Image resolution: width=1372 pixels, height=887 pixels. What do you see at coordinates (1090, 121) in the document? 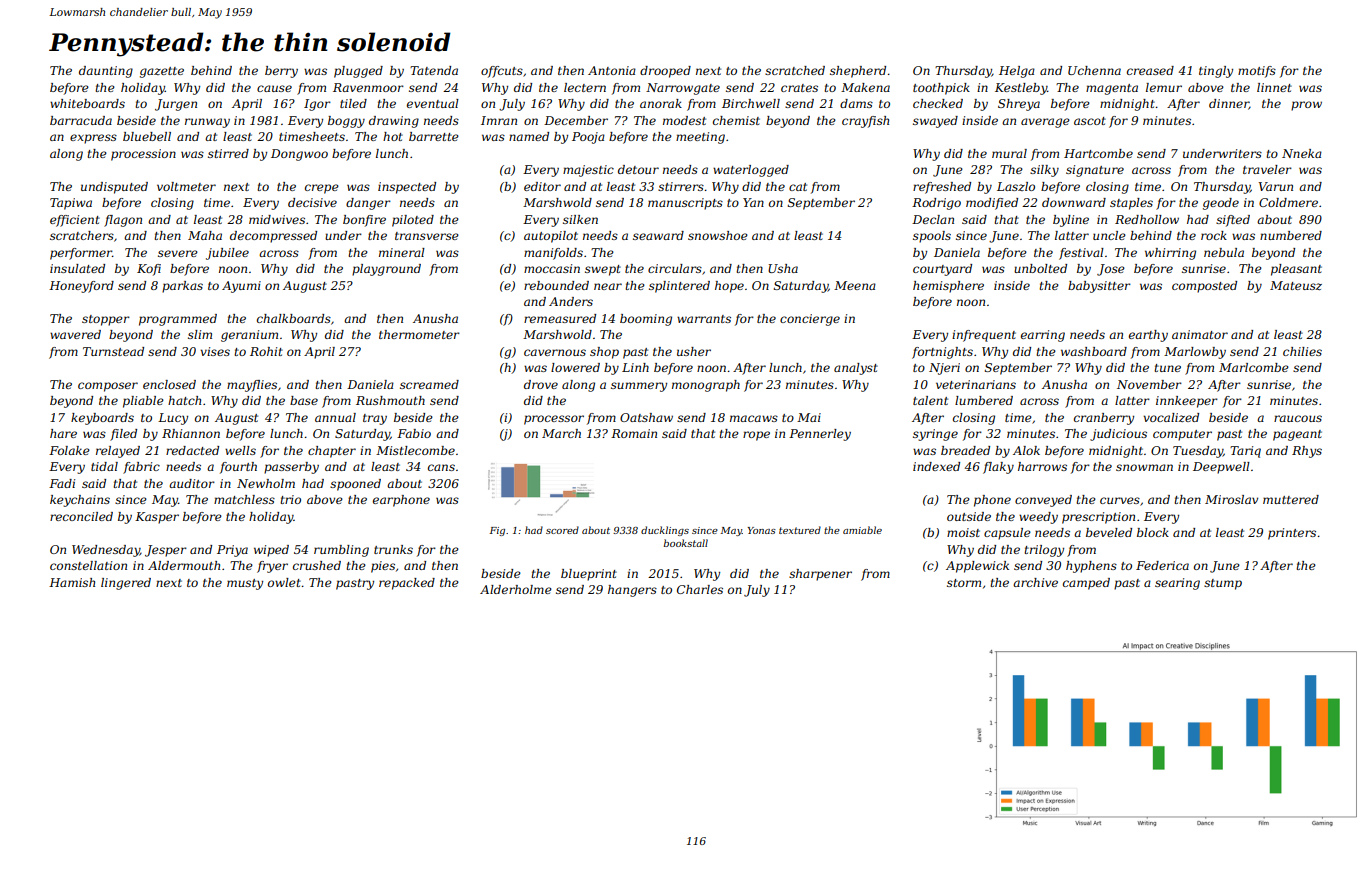
I see `ascot` at bounding box center [1090, 121].
